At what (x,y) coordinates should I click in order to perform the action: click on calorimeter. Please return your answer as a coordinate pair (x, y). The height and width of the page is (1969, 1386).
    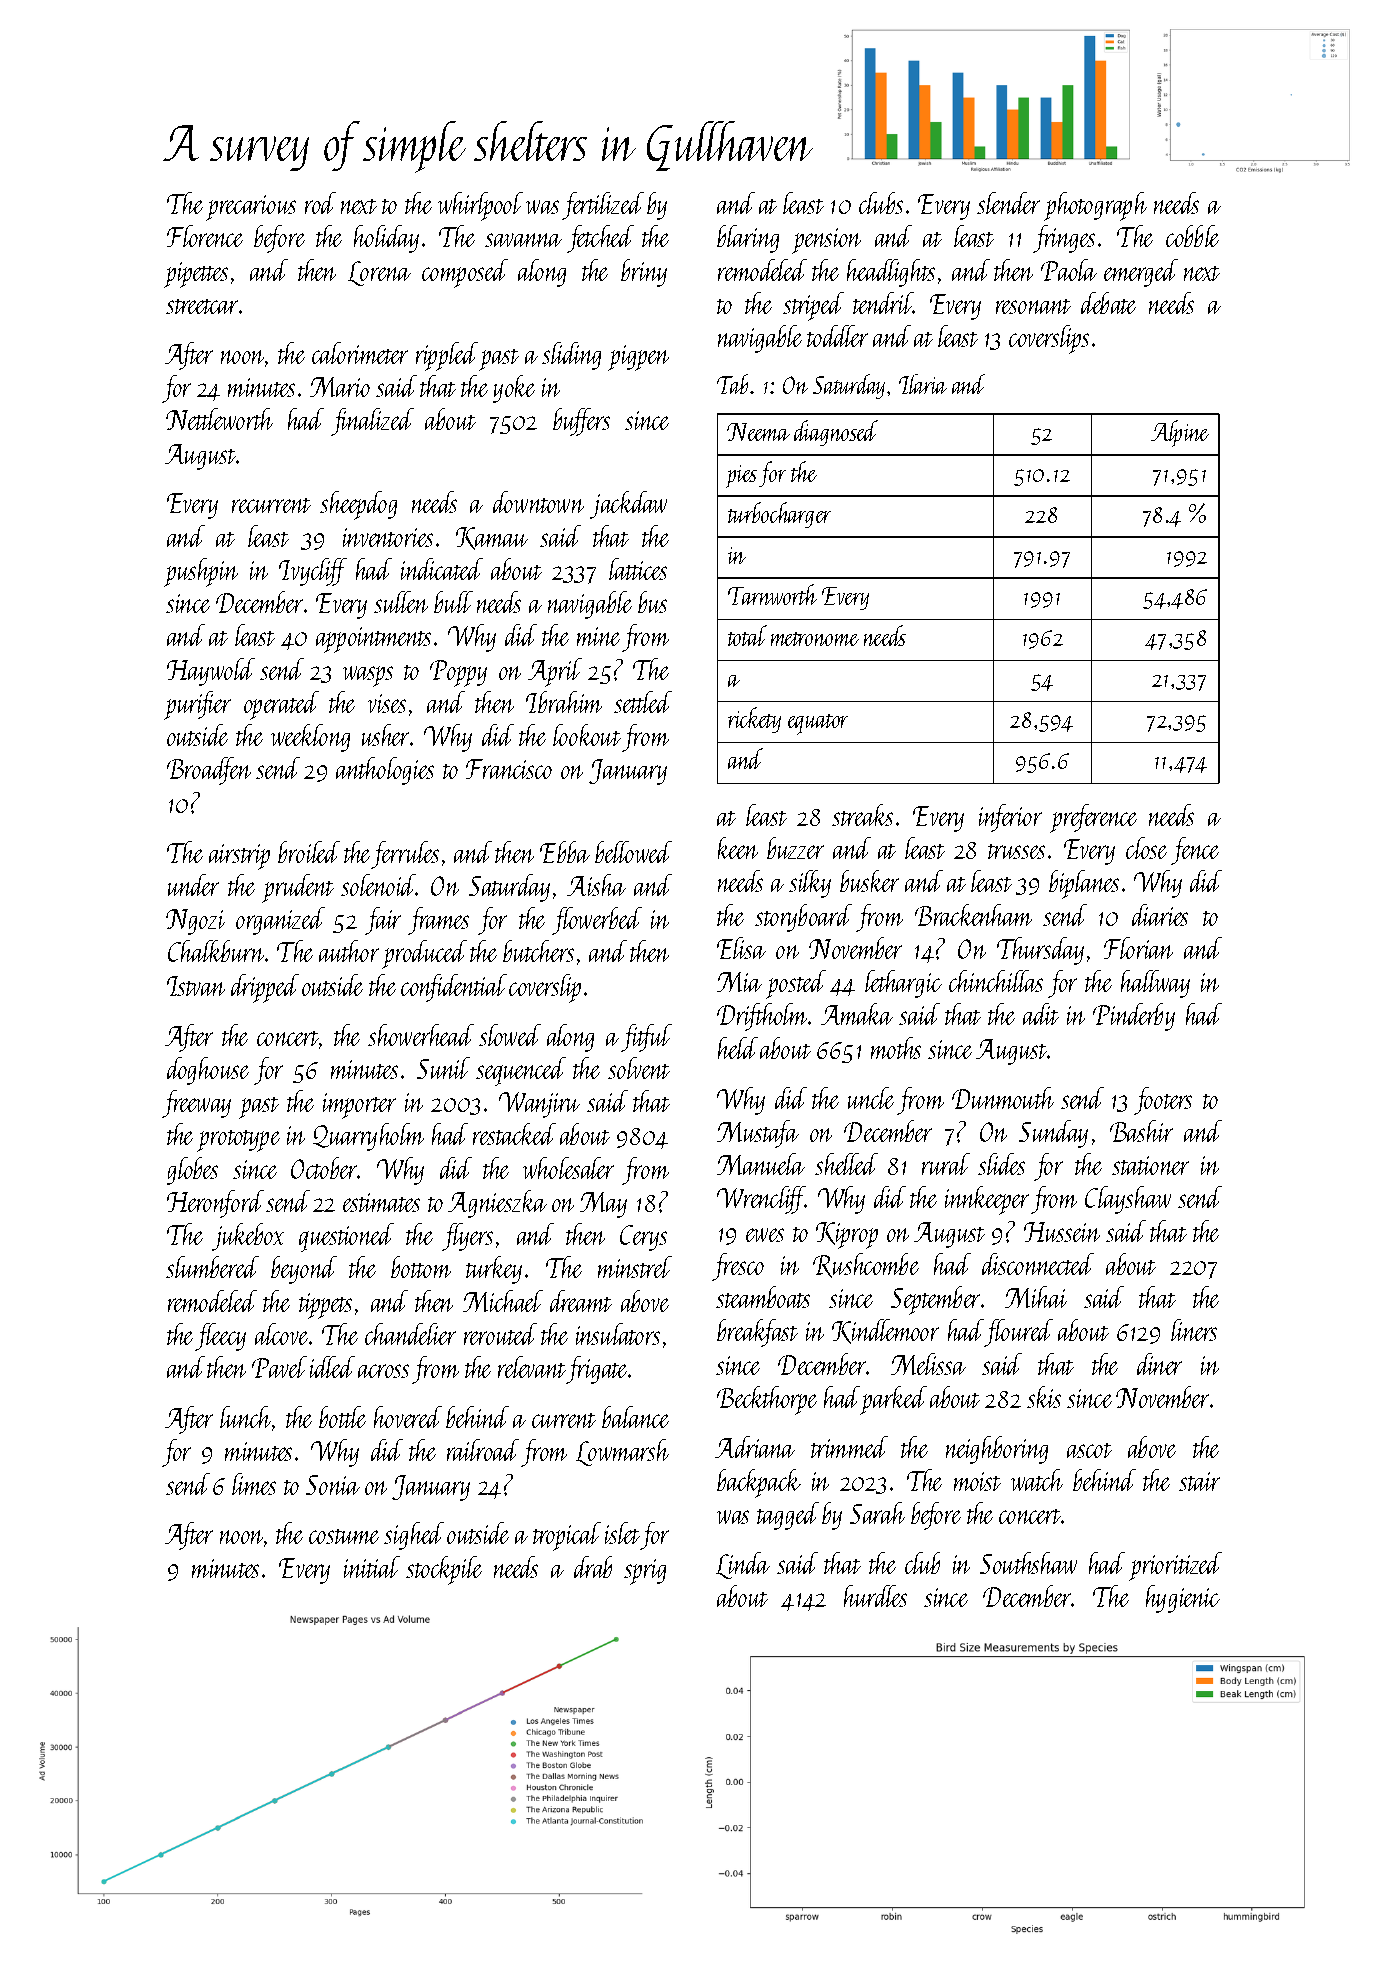
    Looking at the image, I should click on (360, 353).
